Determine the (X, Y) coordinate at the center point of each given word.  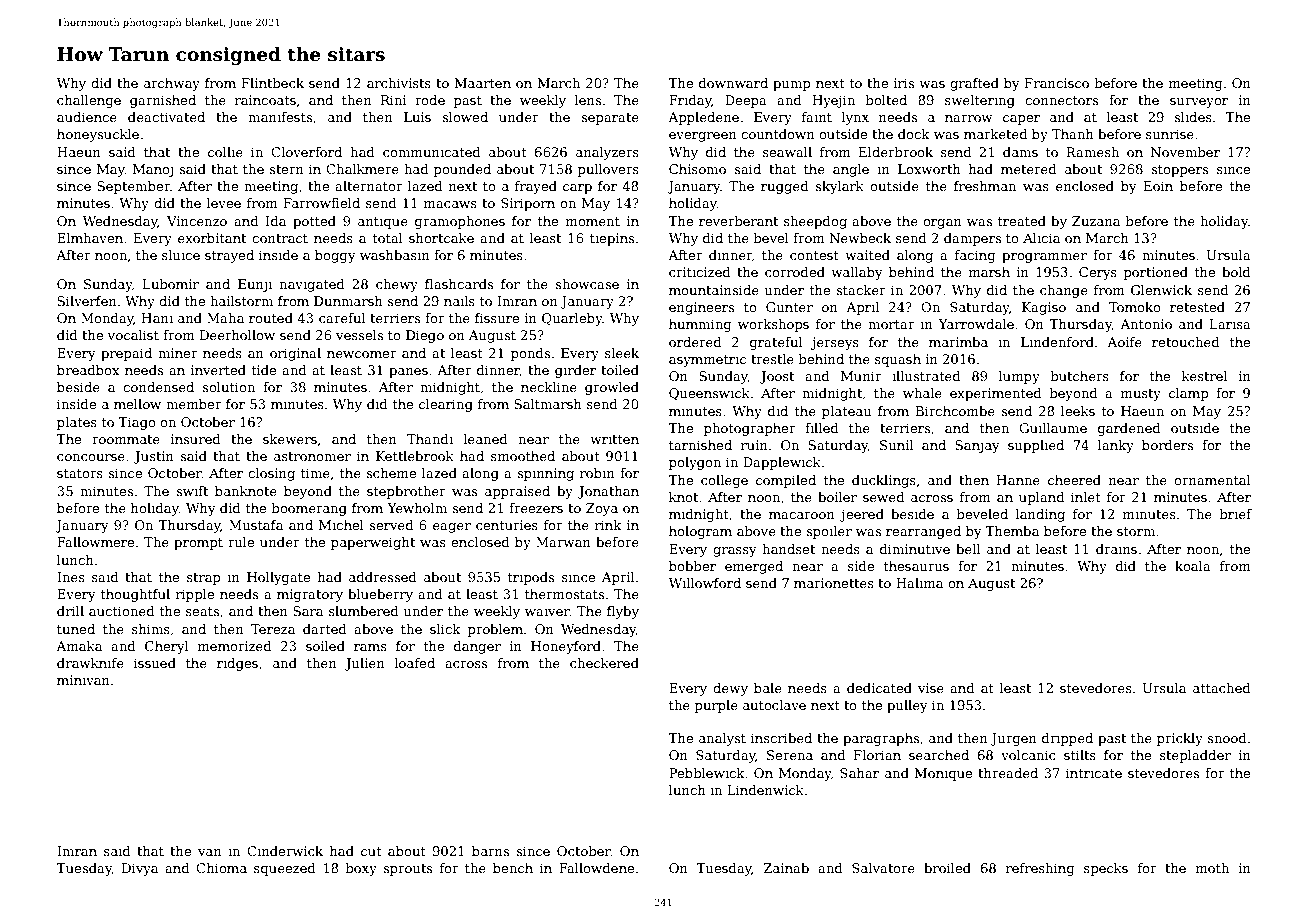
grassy (735, 552)
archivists (399, 83)
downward (733, 83)
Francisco (1057, 83)
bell (968, 549)
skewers (290, 439)
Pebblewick (707, 773)
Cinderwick (285, 851)
